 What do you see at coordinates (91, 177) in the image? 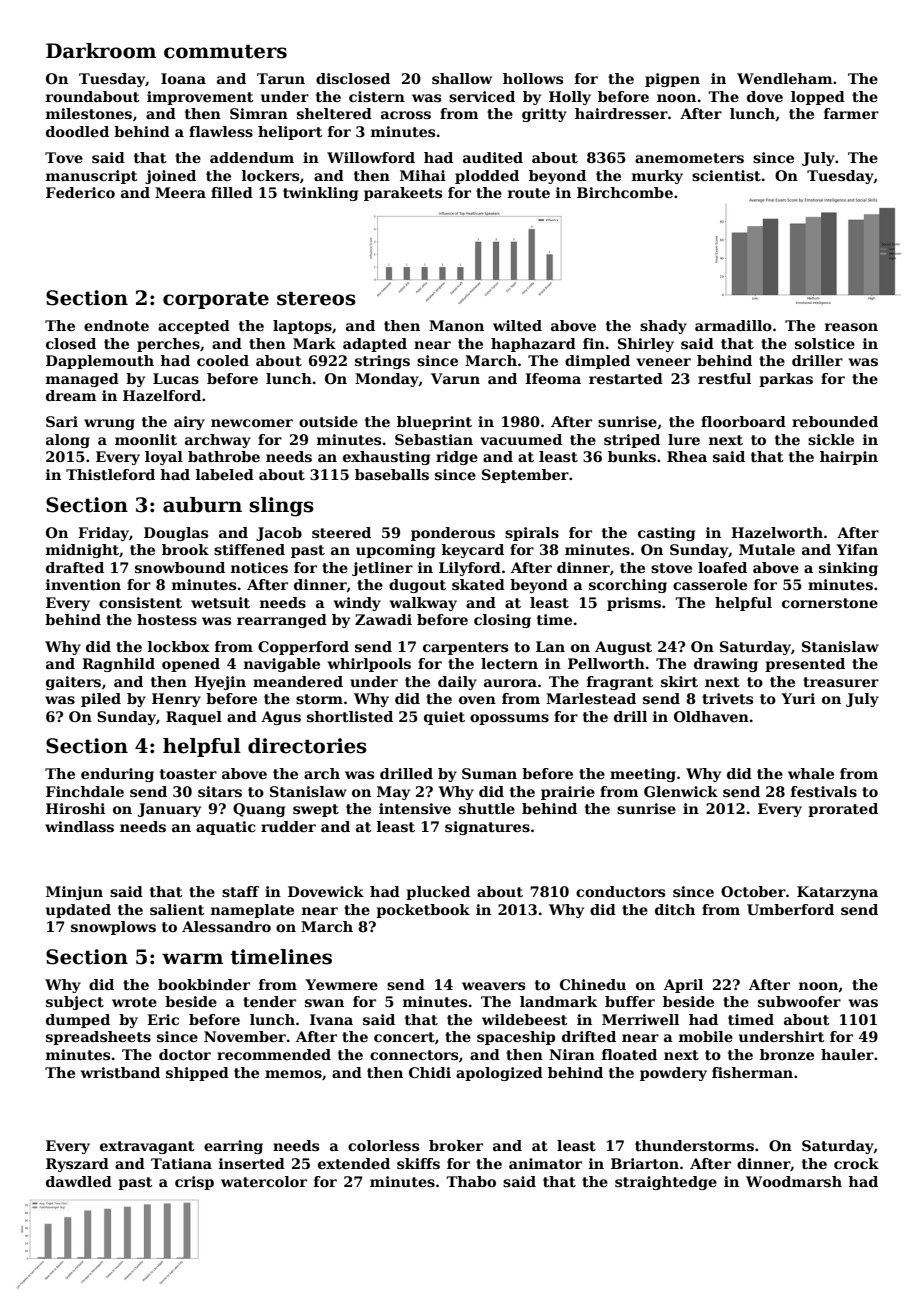
I see `manuscript` at bounding box center [91, 177].
